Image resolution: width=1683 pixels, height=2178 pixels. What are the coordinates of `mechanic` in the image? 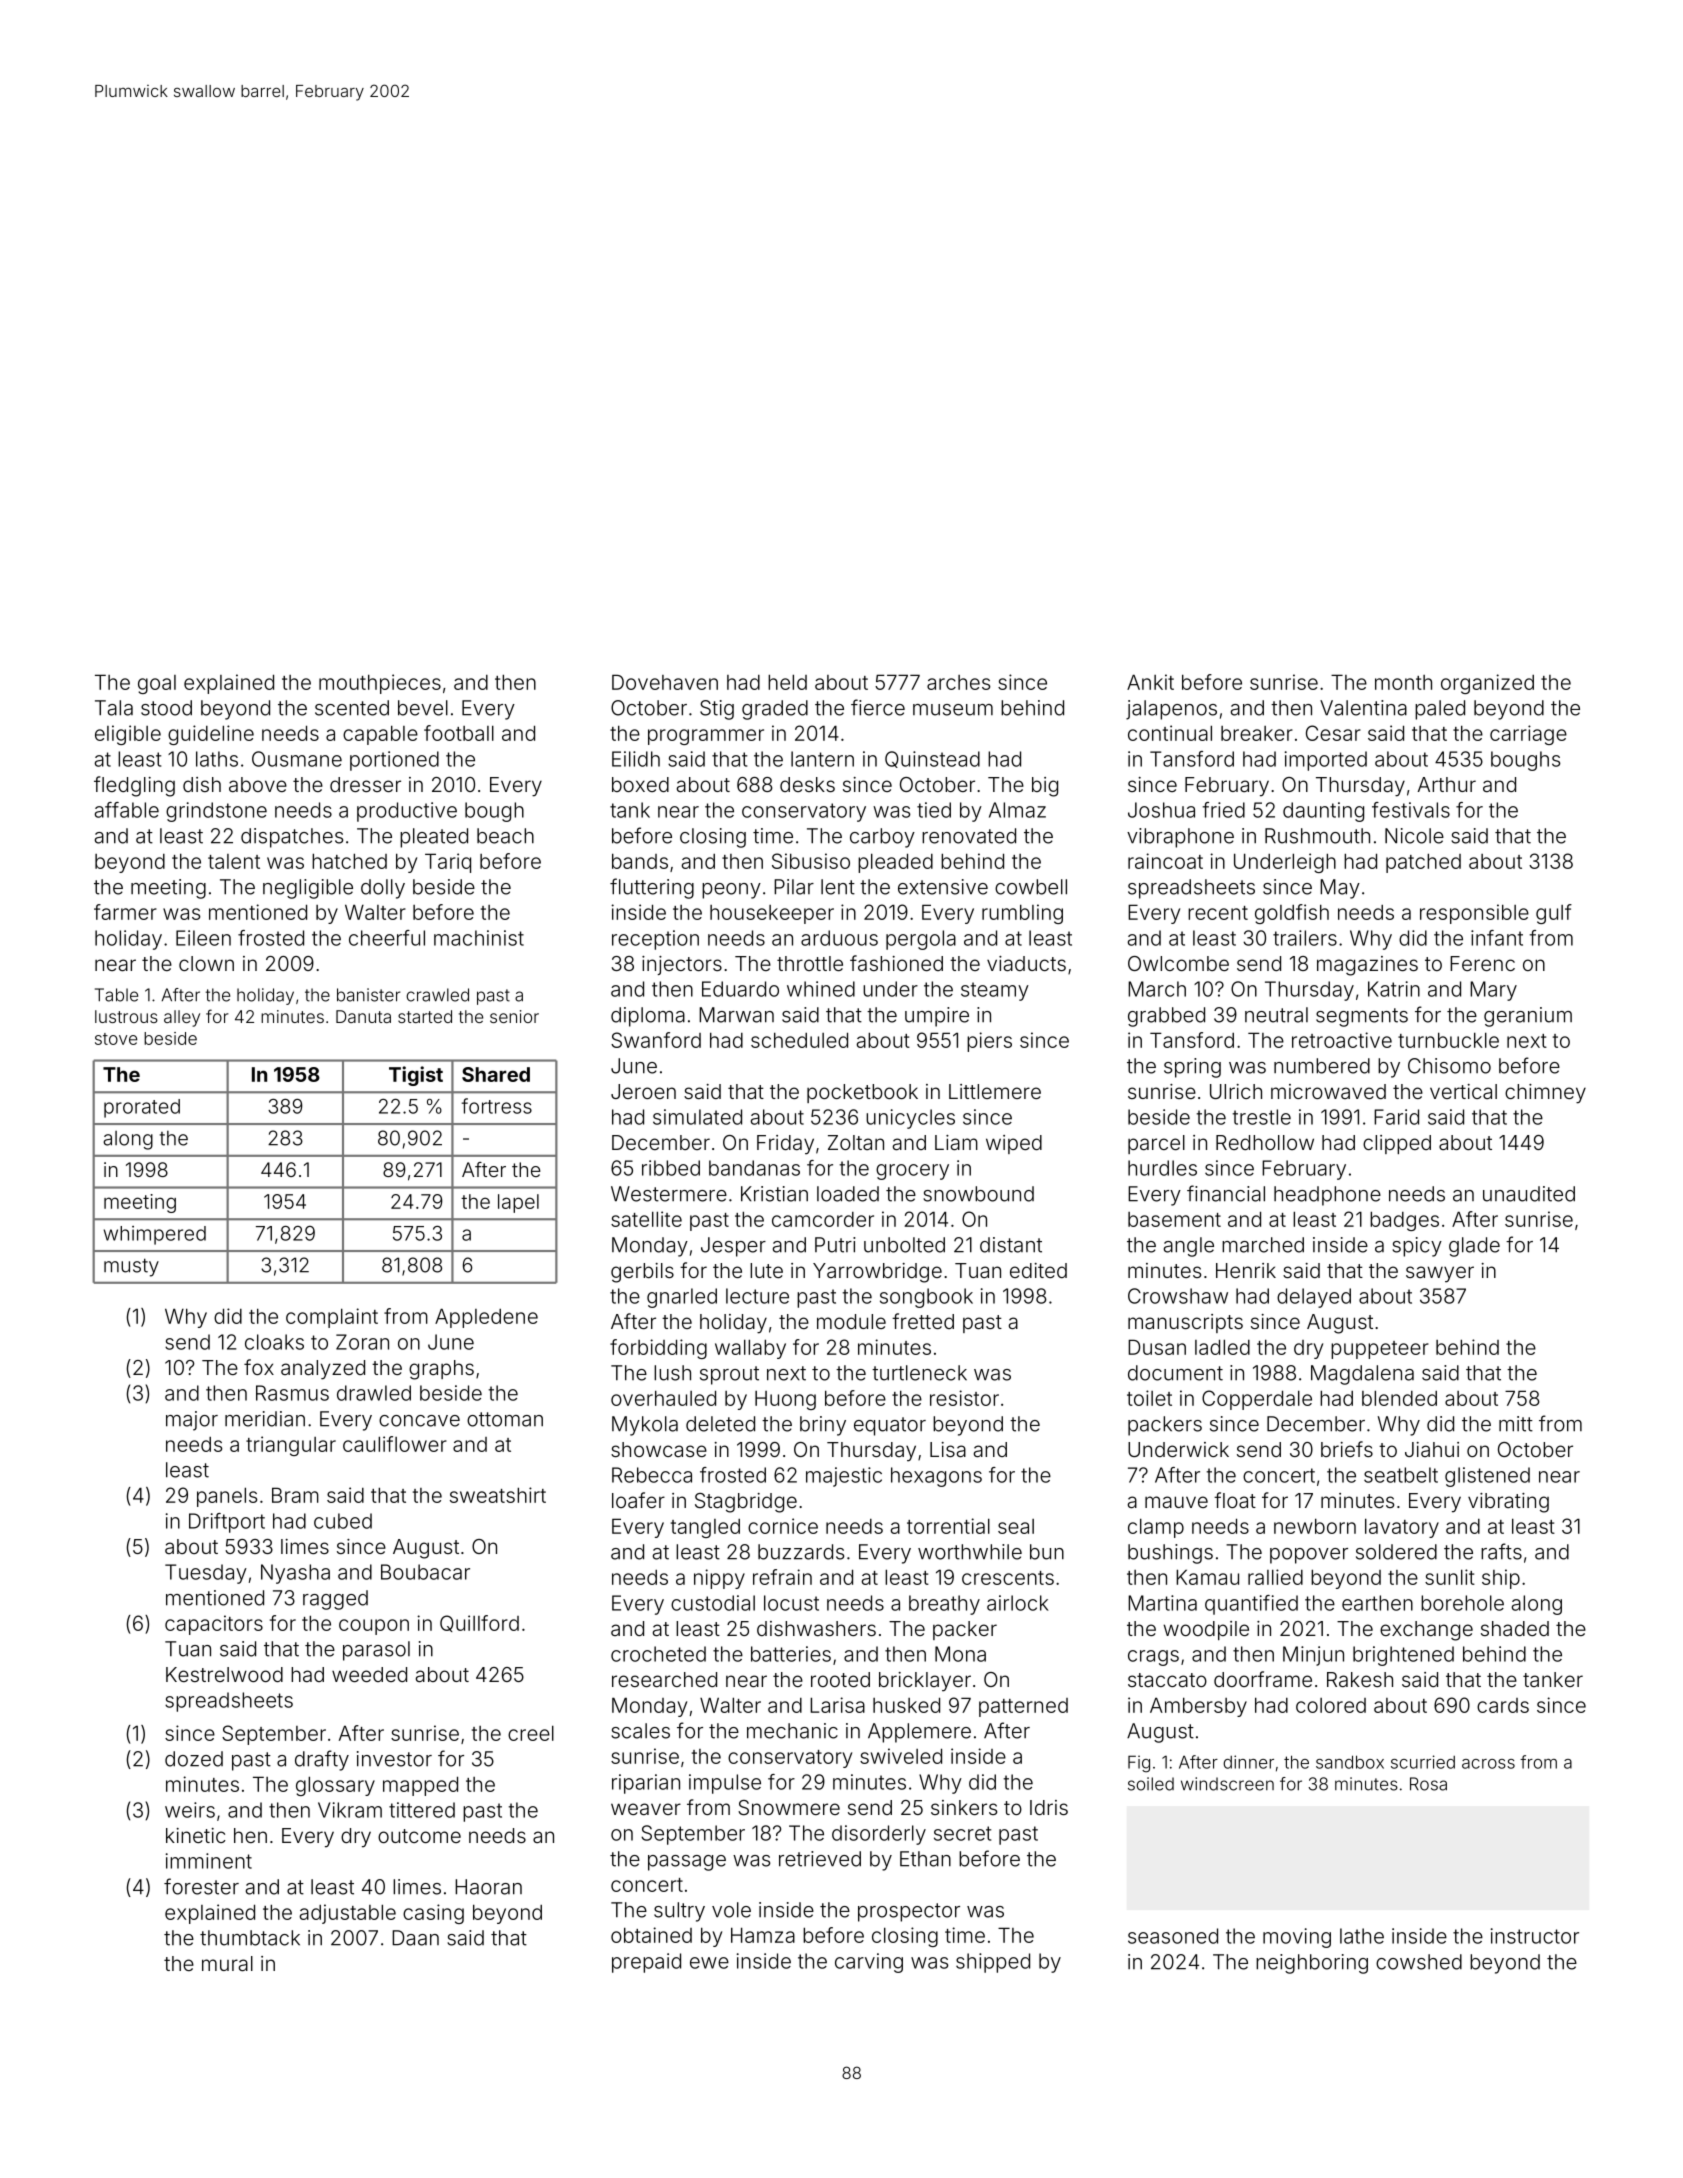 It's located at (792, 1731).
